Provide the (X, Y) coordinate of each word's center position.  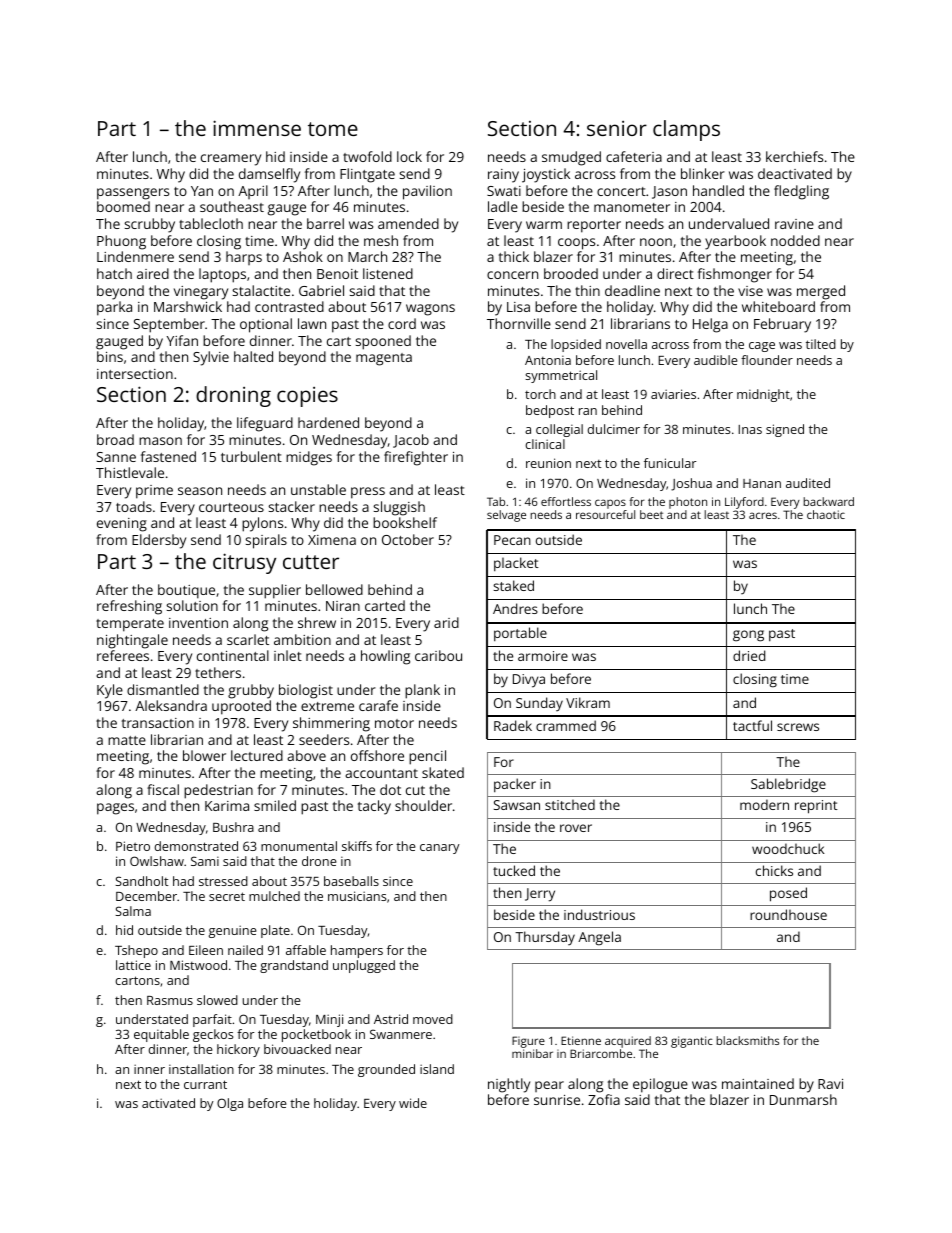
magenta (384, 359)
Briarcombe (601, 1053)
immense (257, 128)
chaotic (826, 514)
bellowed (334, 589)
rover (576, 828)
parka (114, 308)
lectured (257, 755)
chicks (774, 870)
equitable (161, 1035)
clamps (686, 130)
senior (617, 128)
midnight (763, 395)
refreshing (129, 607)
